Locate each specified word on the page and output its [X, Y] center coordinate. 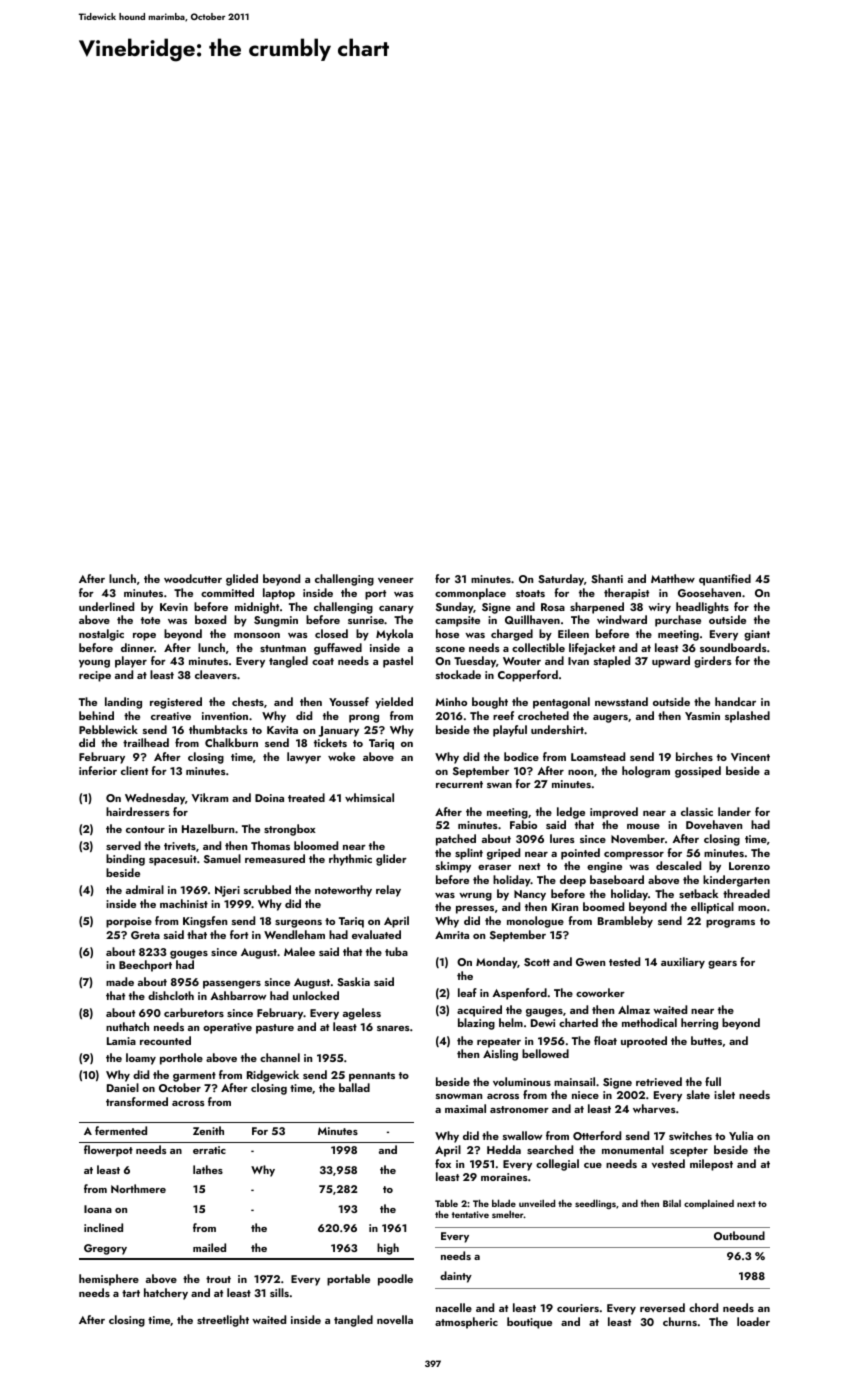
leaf [467, 992]
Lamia [121, 1041]
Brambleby [625, 922]
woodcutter [193, 578]
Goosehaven [709, 592]
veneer [396, 580]
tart [131, 1293]
